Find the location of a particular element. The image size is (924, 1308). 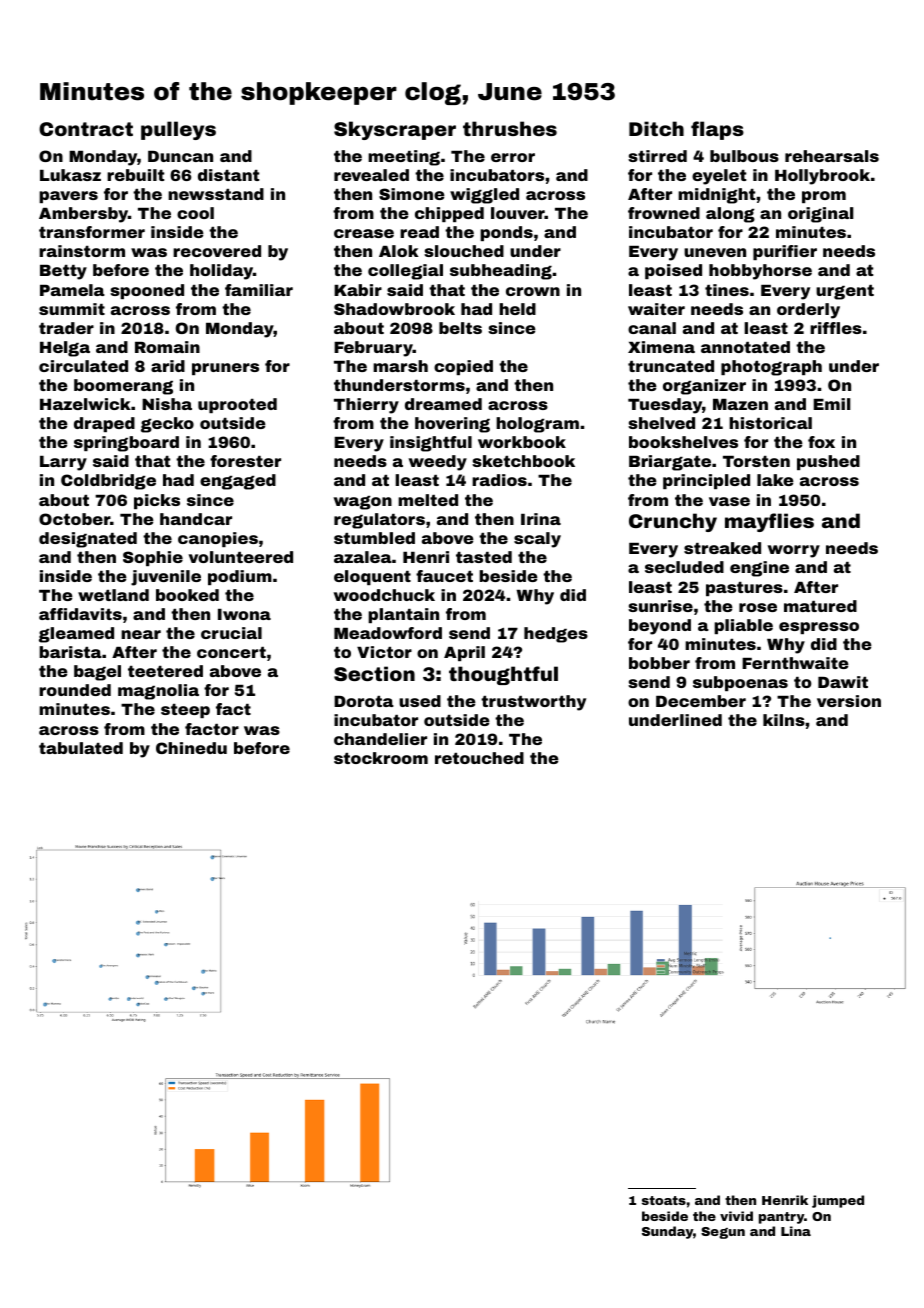

radios is located at coordinates (499, 480).
